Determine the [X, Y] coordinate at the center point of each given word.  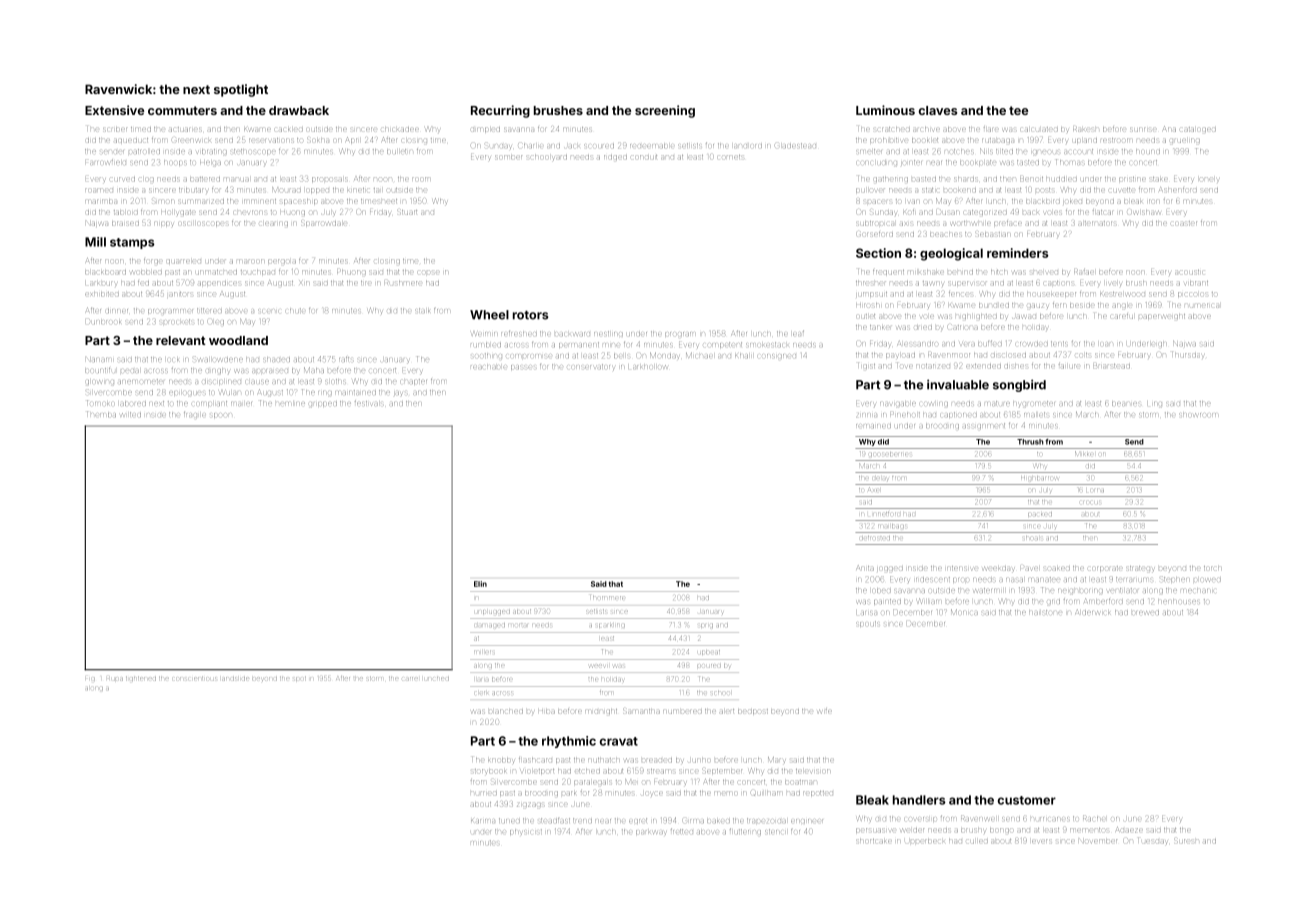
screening [665, 111]
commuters [182, 110]
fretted [682, 831]
